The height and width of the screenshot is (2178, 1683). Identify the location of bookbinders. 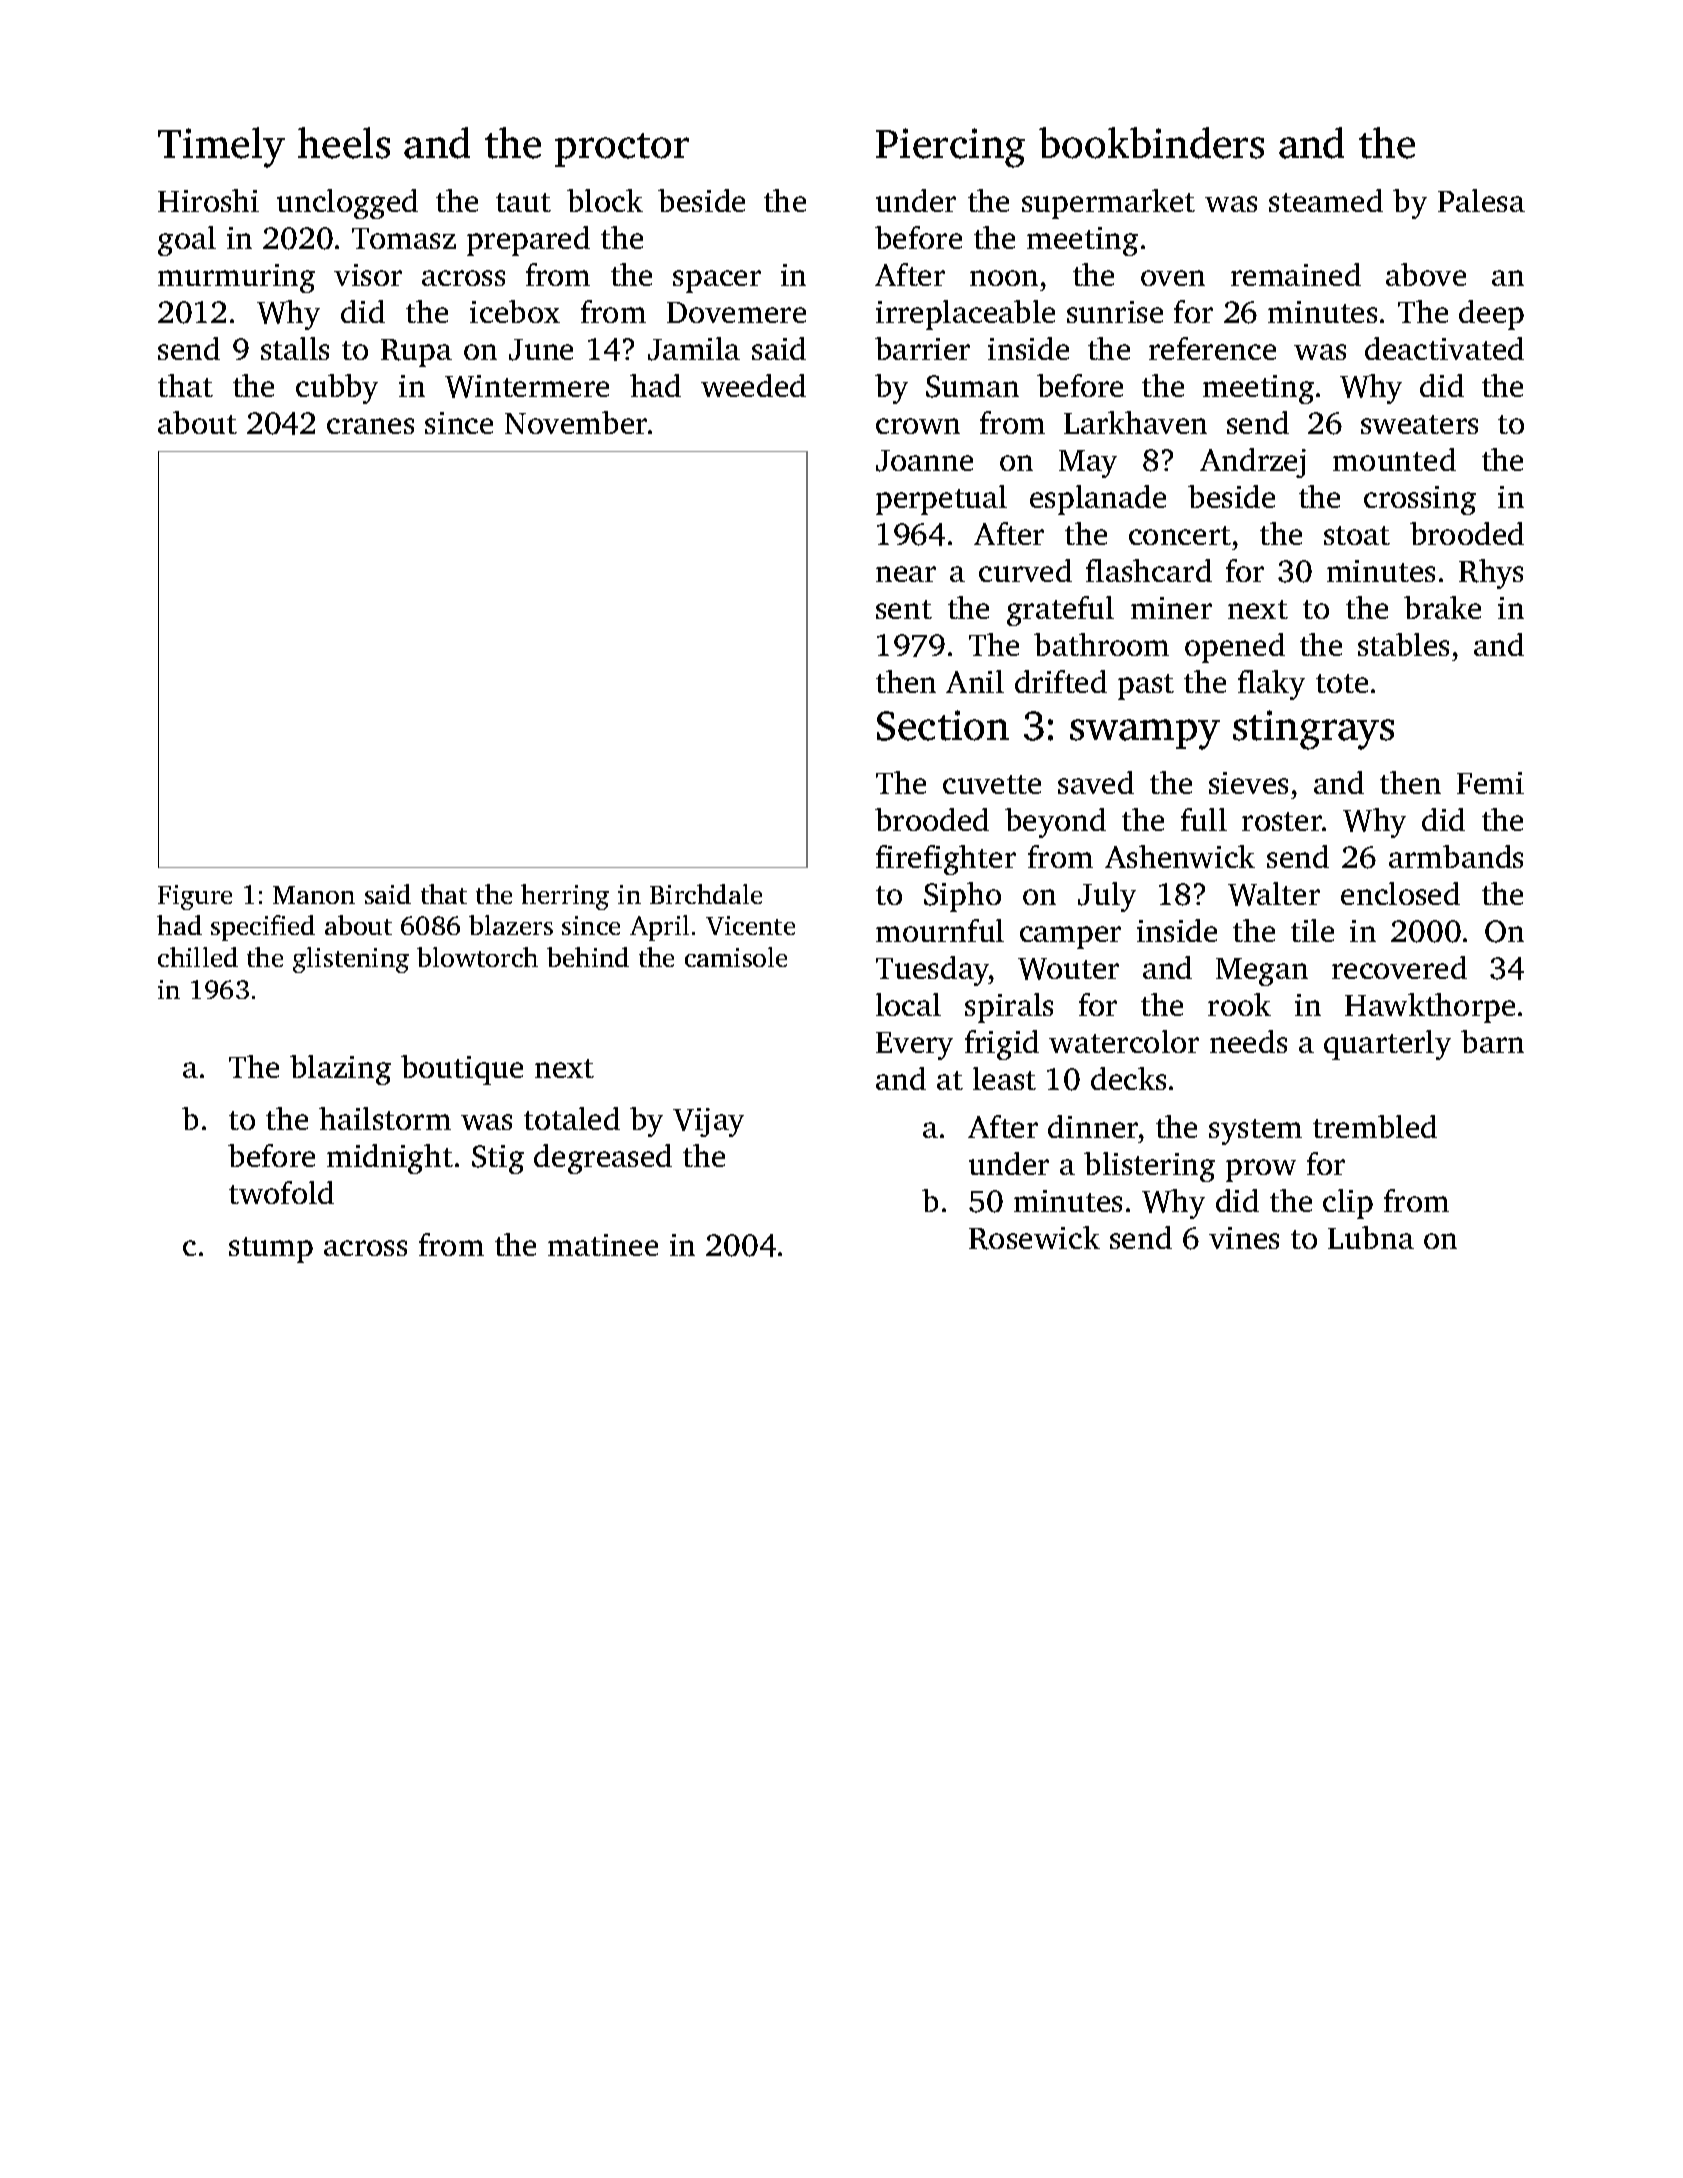
(1151, 143).
